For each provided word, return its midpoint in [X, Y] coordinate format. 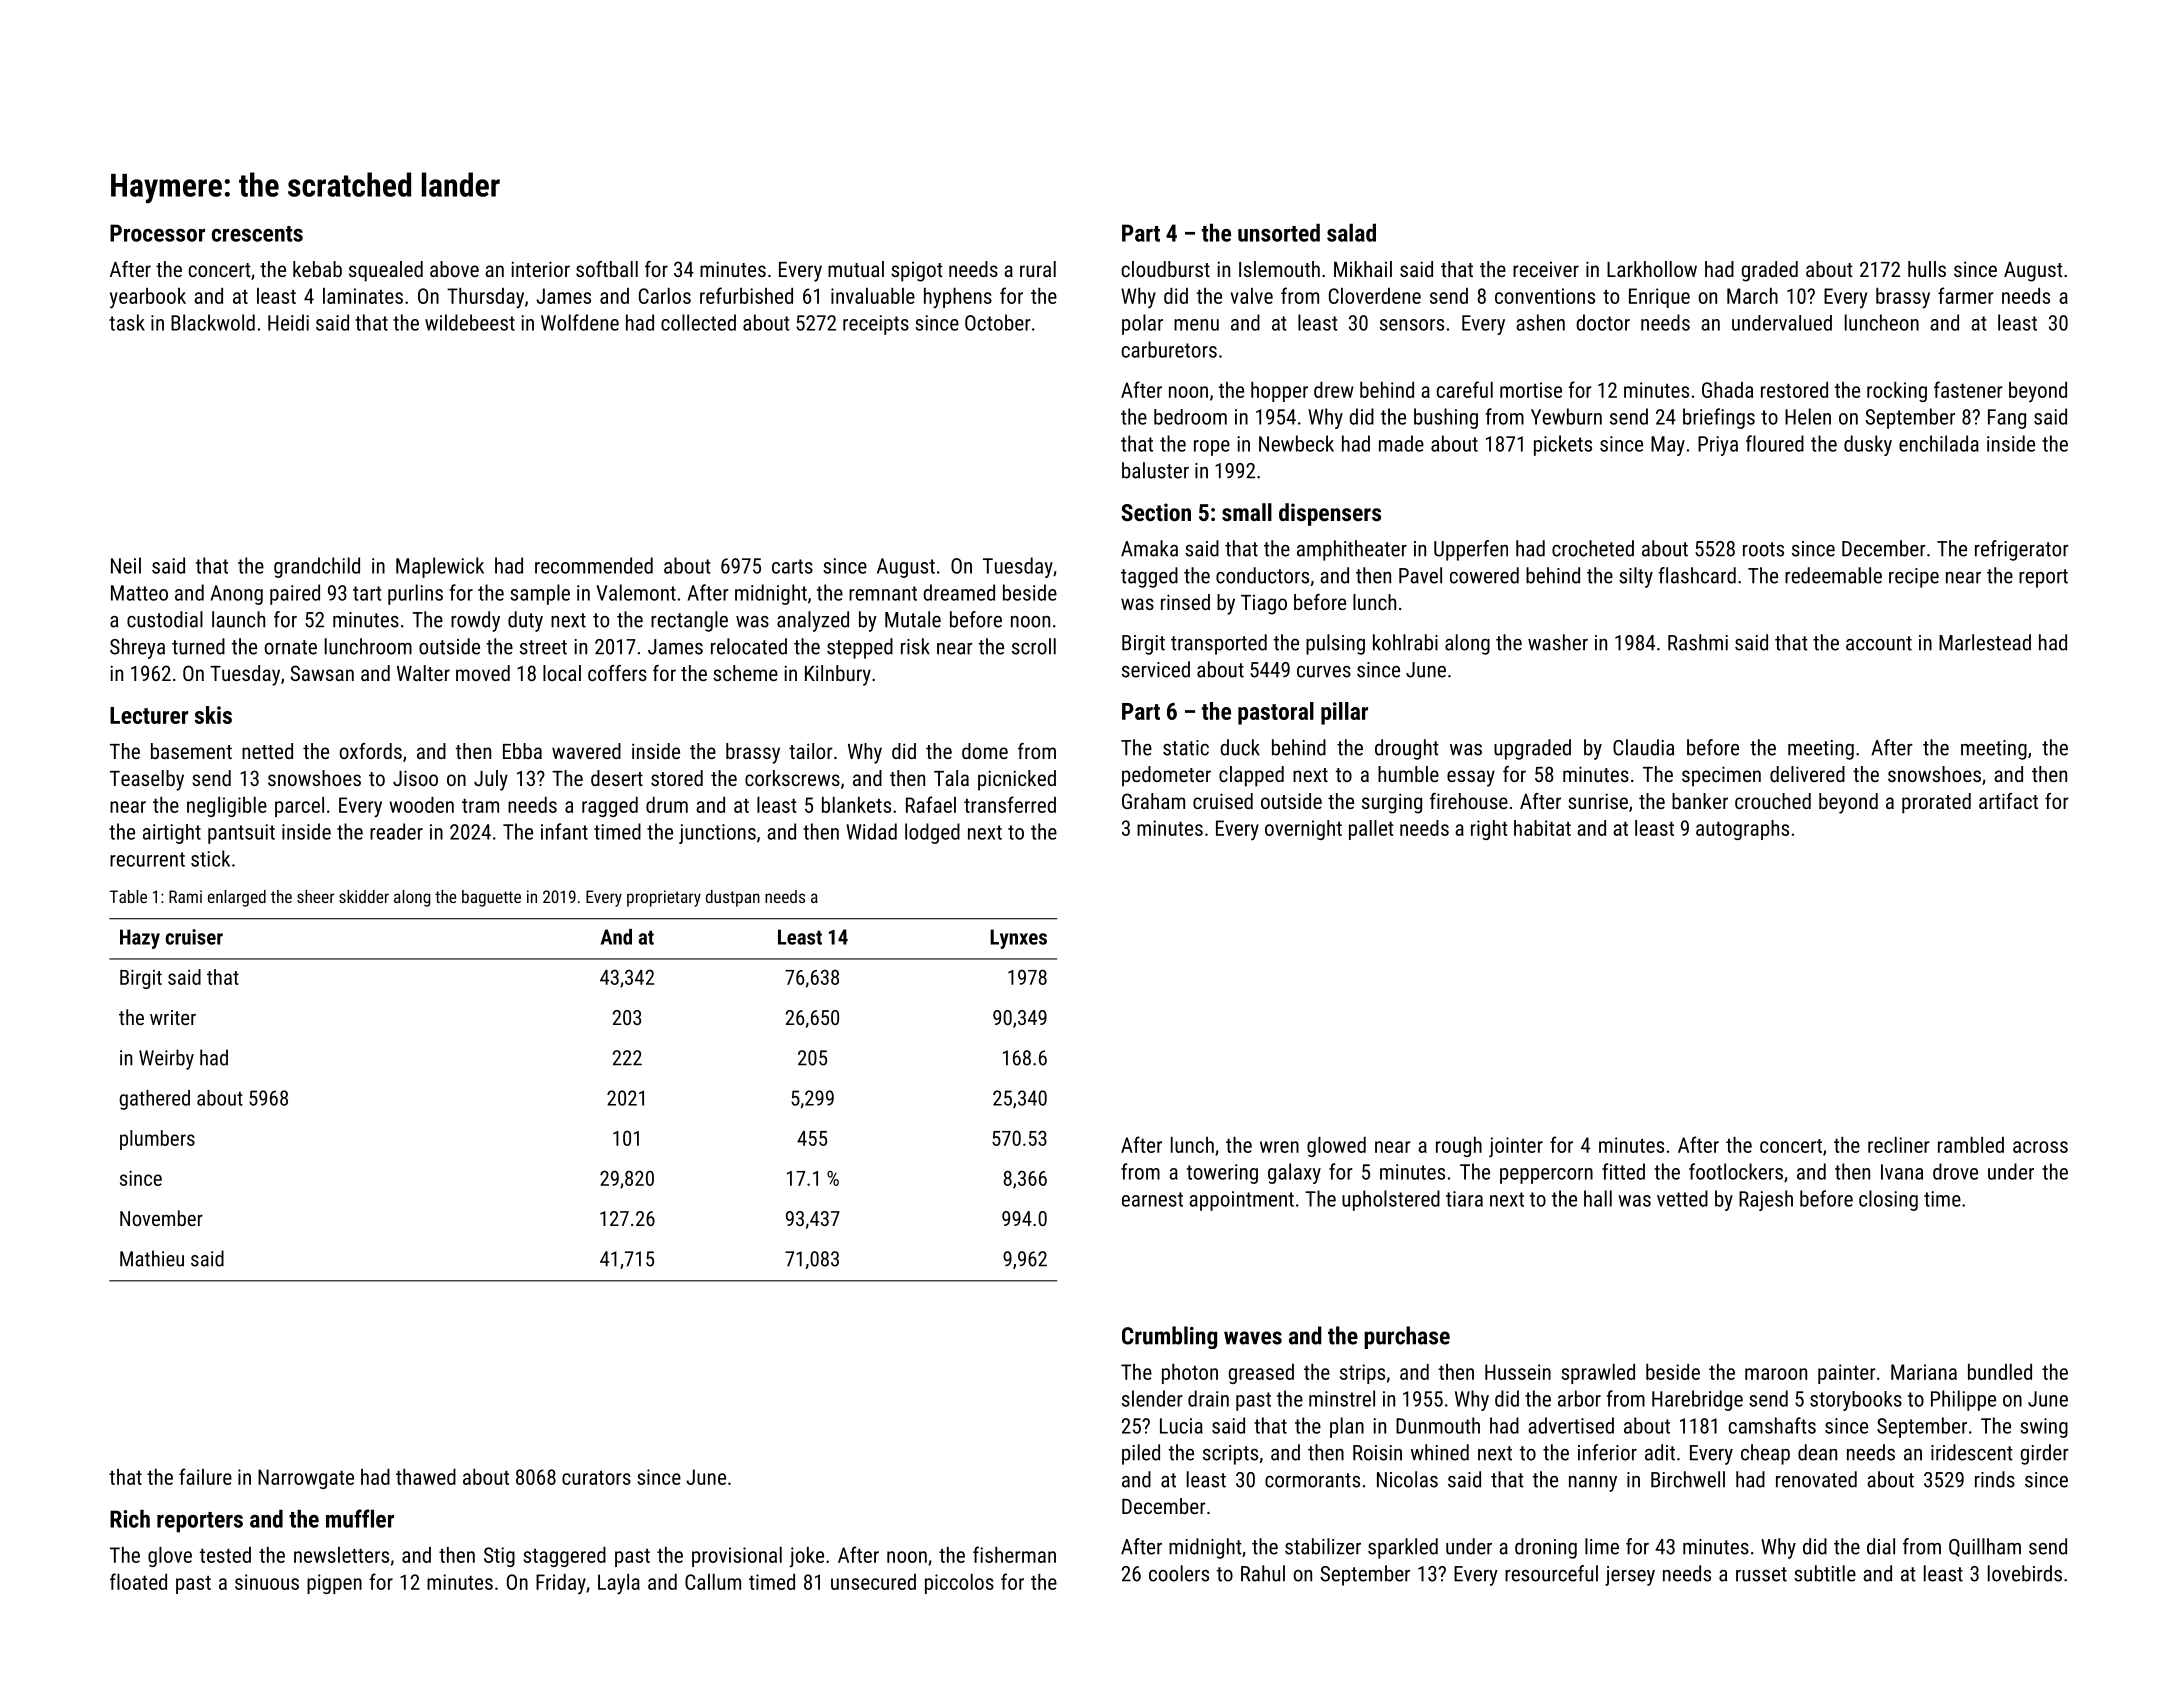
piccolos [959, 1584]
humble [1408, 774]
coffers [617, 673]
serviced [1156, 669]
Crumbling [1169, 1337]
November [161, 1218]
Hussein [1518, 1372]
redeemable [1833, 575]
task [127, 322]
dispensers [1330, 514]
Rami [185, 896]
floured [1775, 443]
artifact [2008, 801]
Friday [561, 1584]
